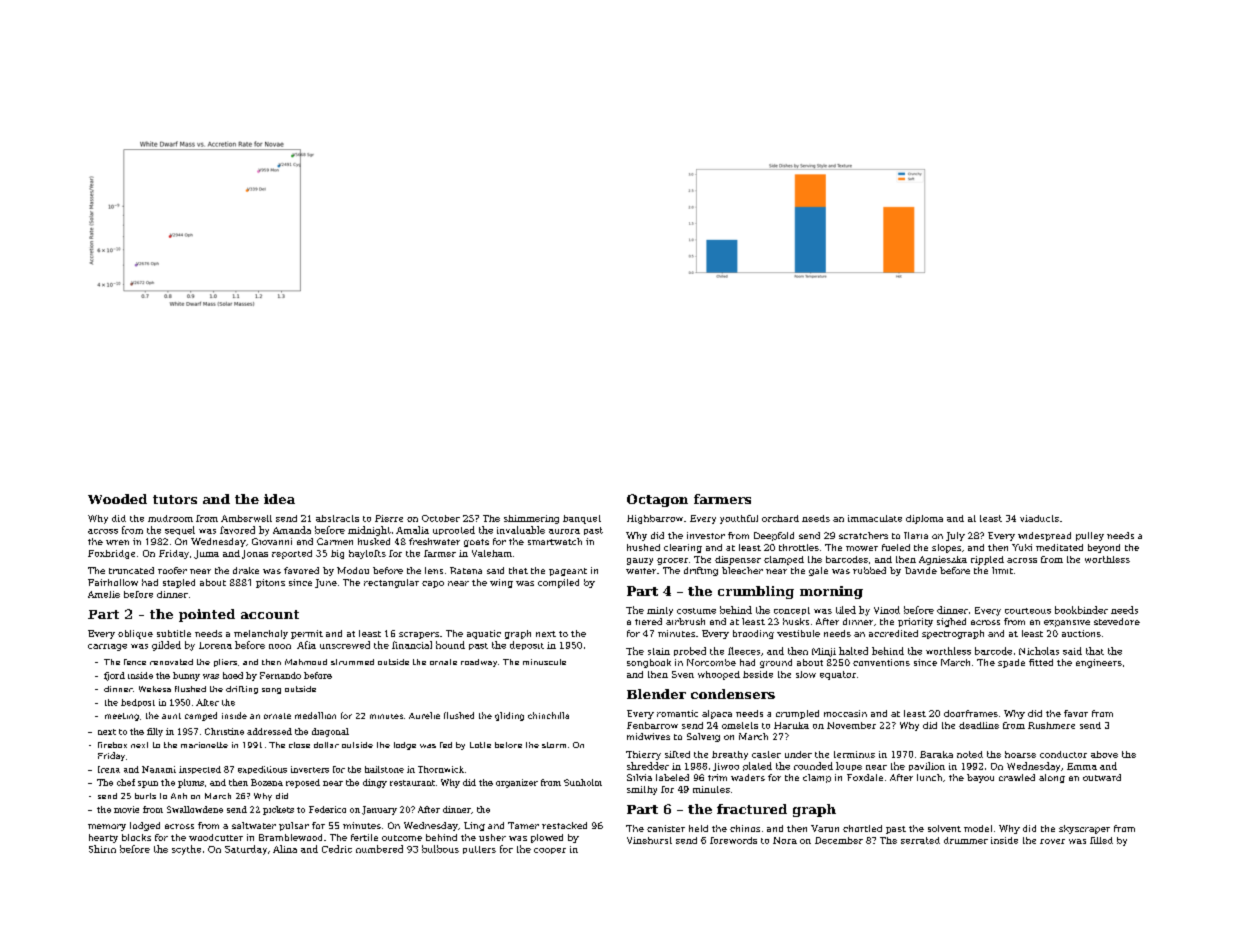 This image has width=1233, height=952. Describe the element at coordinates (136, 837) in the image. I see `blocks` at that location.
